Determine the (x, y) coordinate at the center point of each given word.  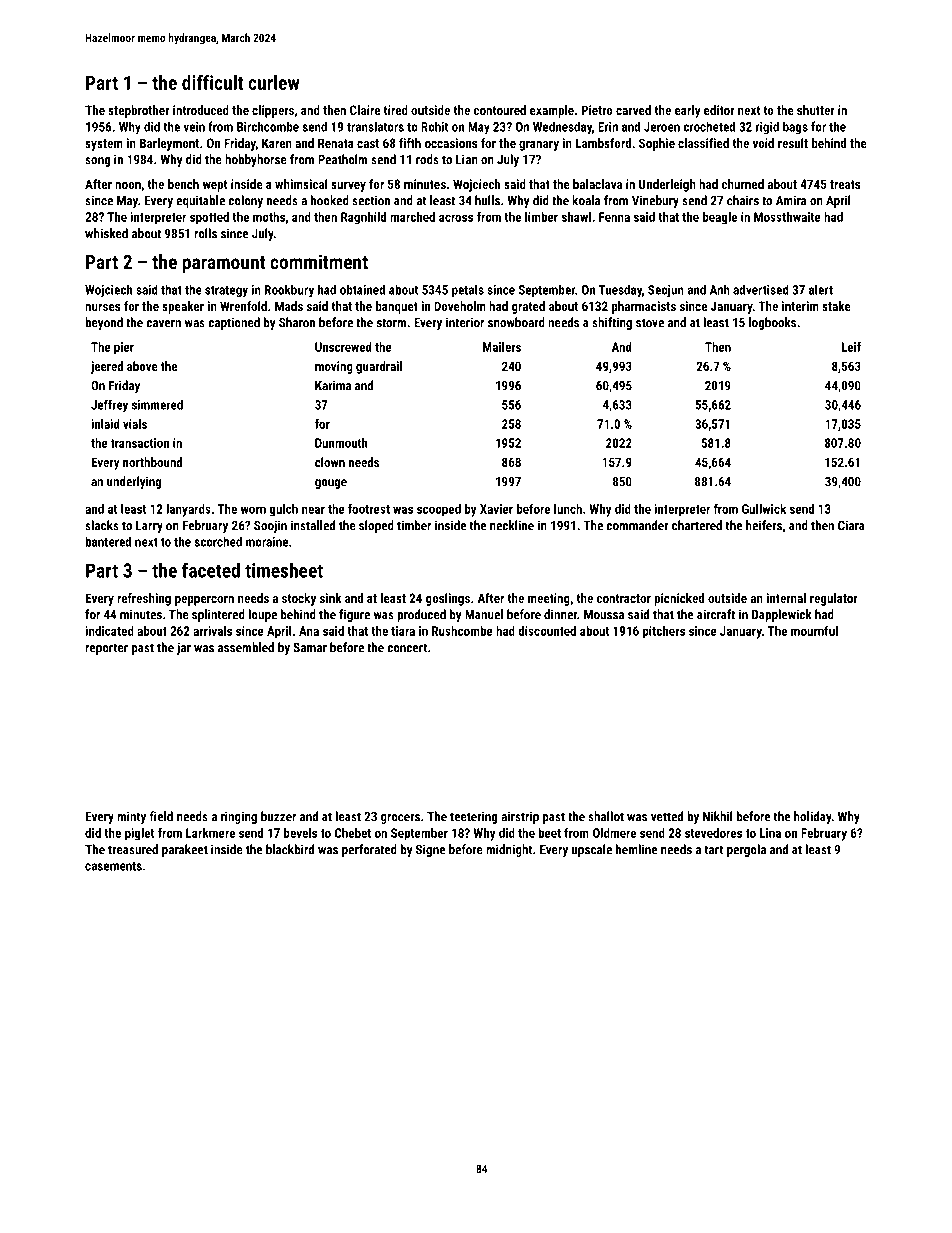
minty (131, 817)
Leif (851, 347)
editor (719, 110)
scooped (439, 510)
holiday (813, 817)
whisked (106, 233)
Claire (365, 110)
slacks (102, 525)
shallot (606, 816)
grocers (400, 819)
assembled (246, 647)
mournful (814, 630)
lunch (568, 509)
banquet (397, 307)
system (104, 145)
